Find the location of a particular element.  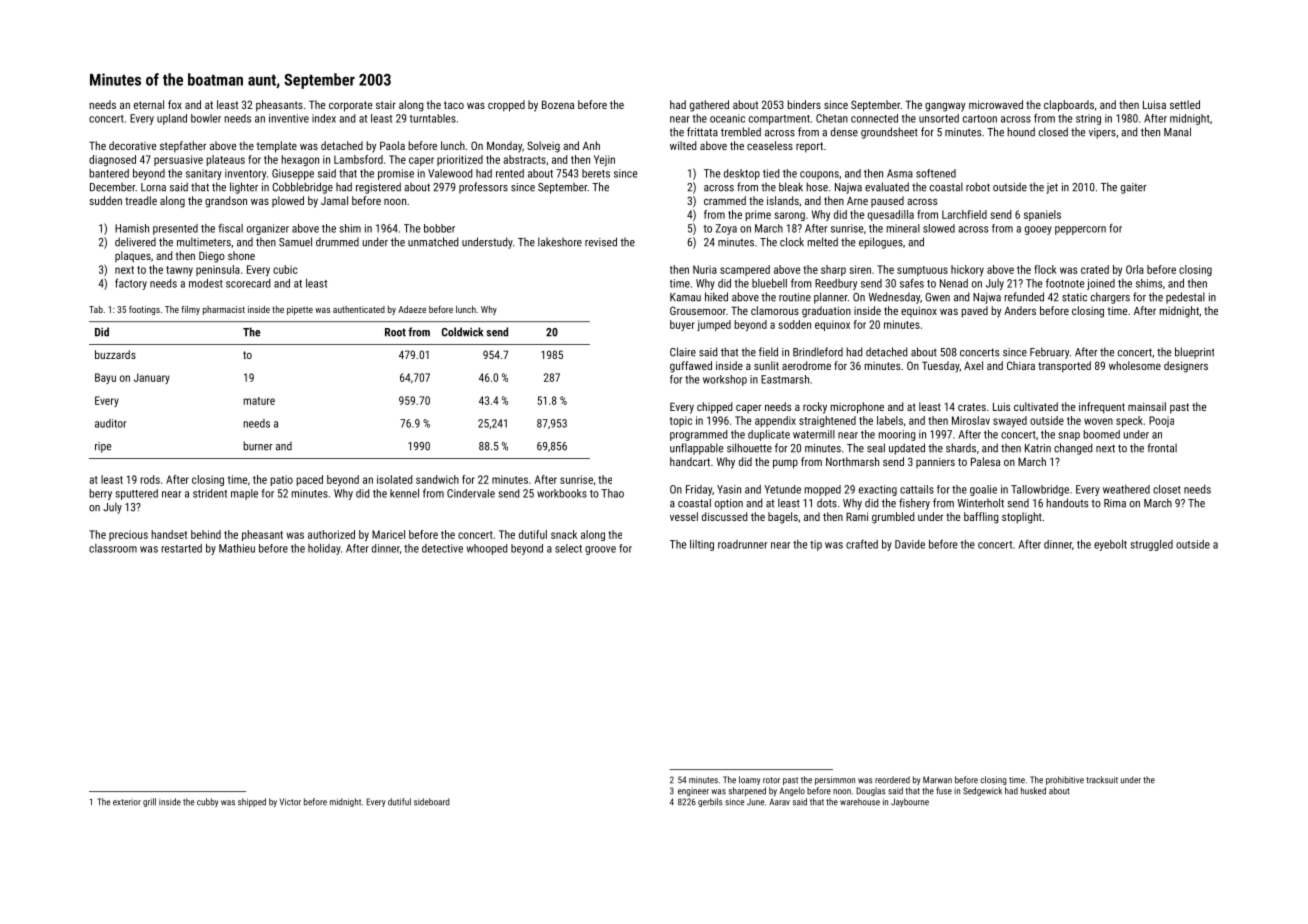

lakeshore is located at coordinates (560, 242).
